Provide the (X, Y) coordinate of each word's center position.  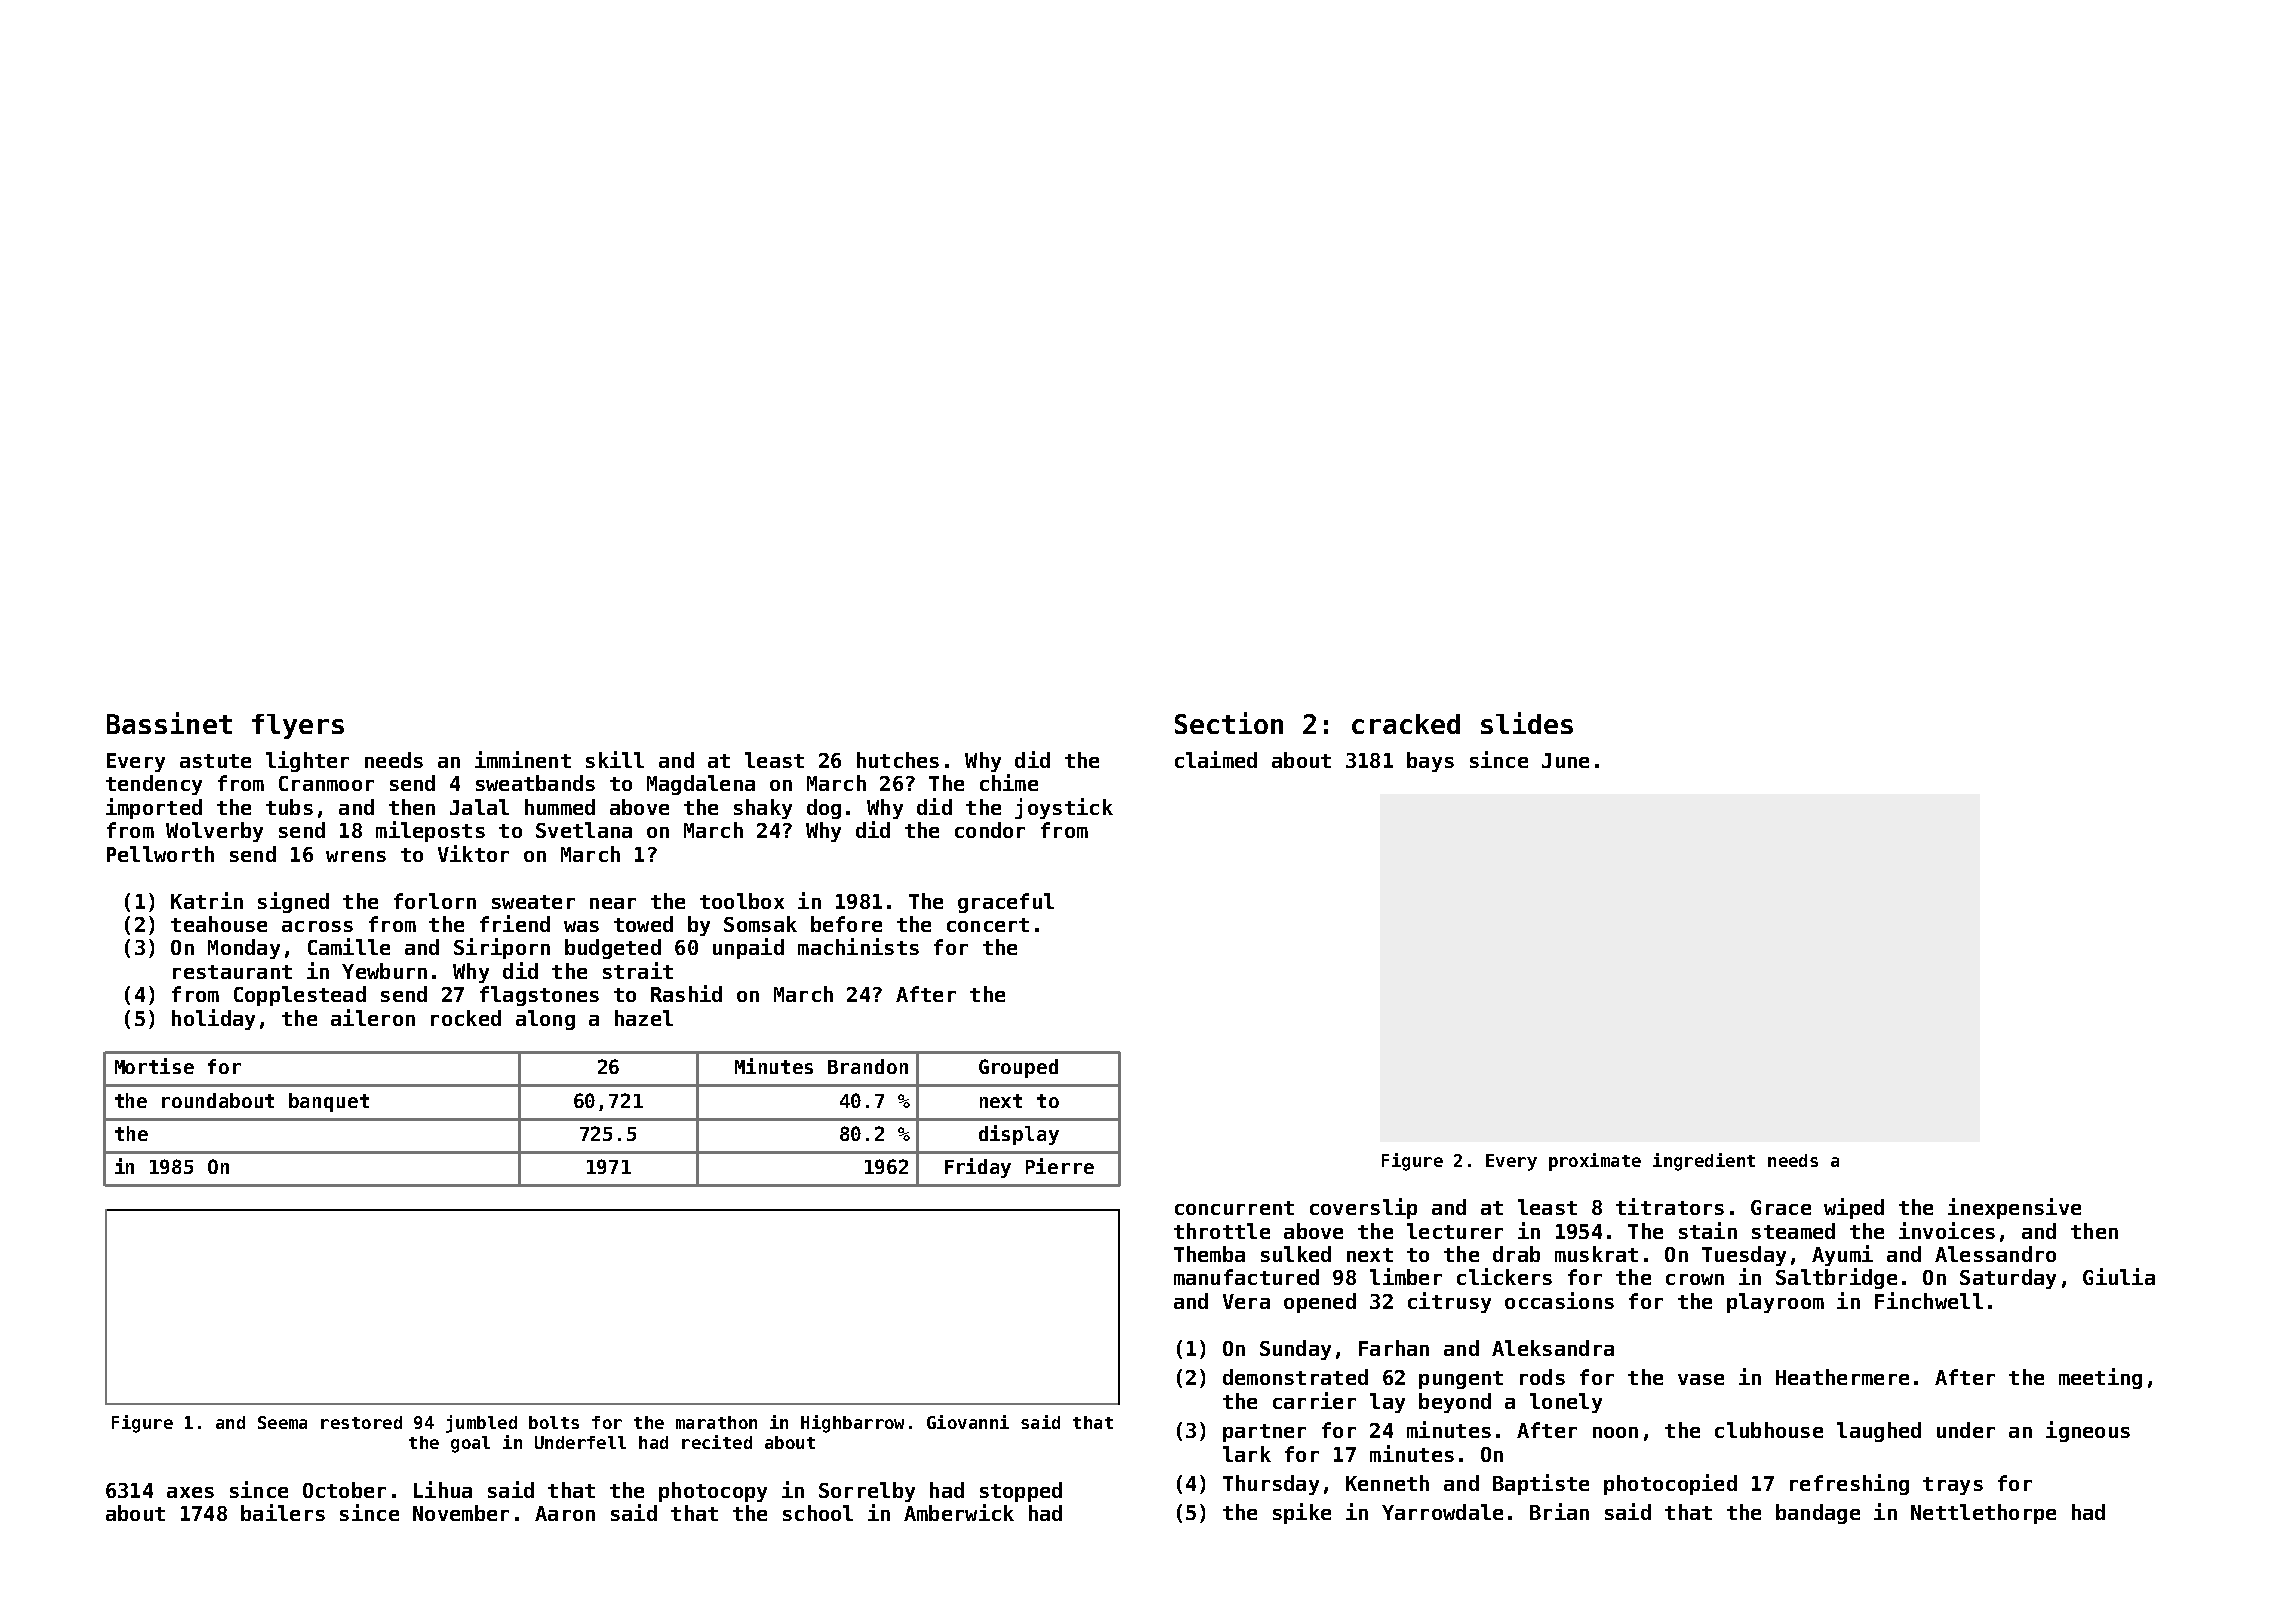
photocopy (713, 1492)
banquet (329, 1102)
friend (515, 923)
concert (988, 925)
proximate (1595, 1162)
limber (1406, 1276)
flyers (298, 726)
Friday (978, 1168)
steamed (1793, 1231)
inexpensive (2014, 1208)
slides (1527, 723)
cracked (1406, 724)
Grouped (1018, 1068)
